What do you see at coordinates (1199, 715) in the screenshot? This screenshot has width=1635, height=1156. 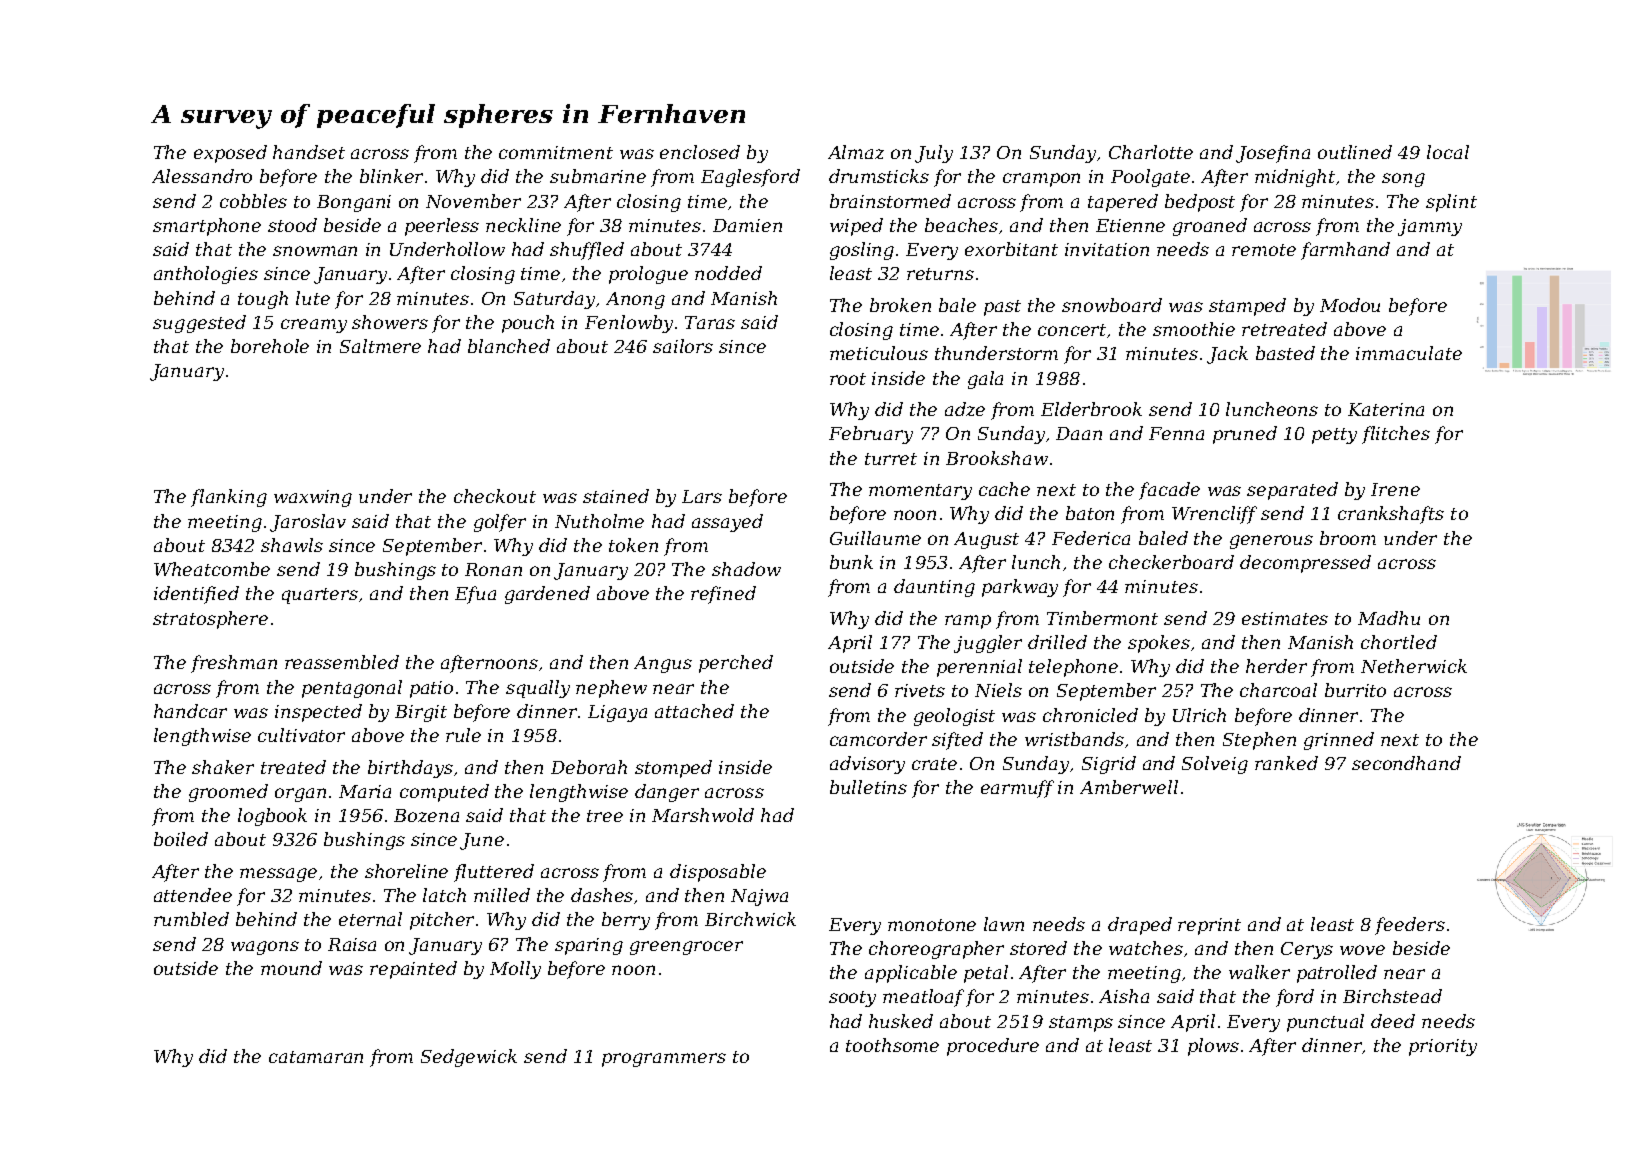 I see `Ulrich` at bounding box center [1199, 715].
